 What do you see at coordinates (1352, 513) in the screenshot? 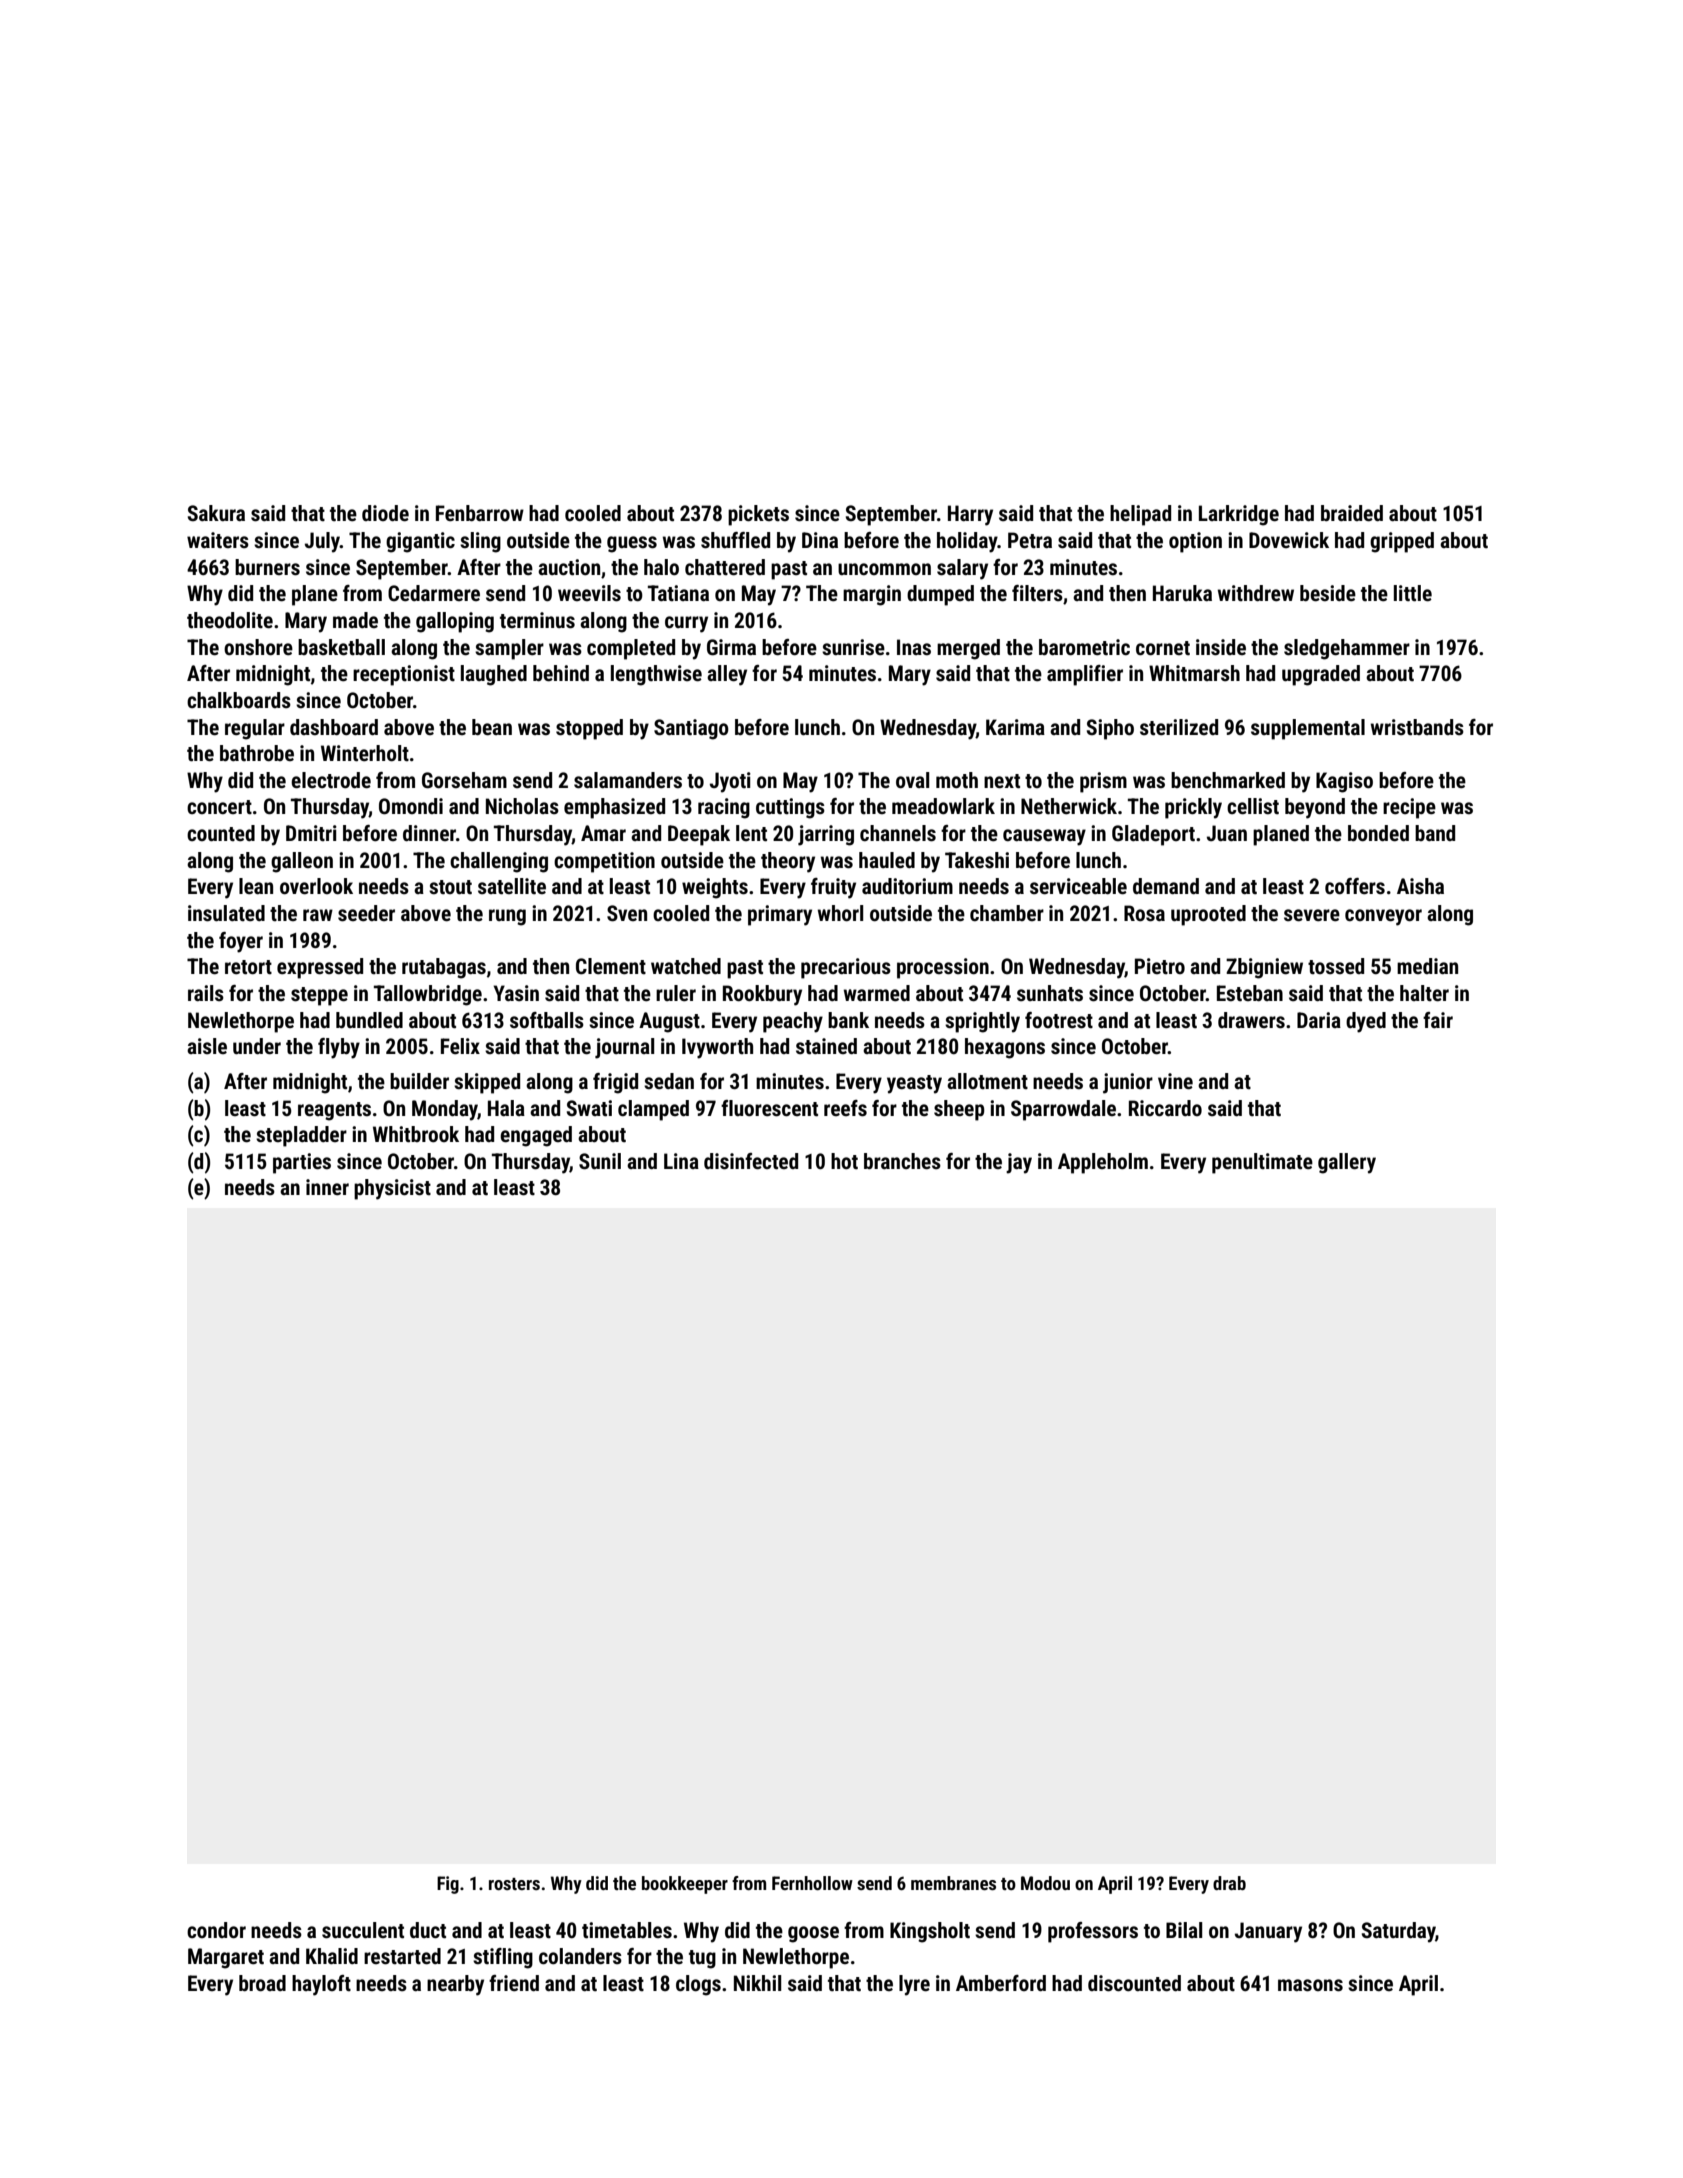
I see `braided` at bounding box center [1352, 513].
